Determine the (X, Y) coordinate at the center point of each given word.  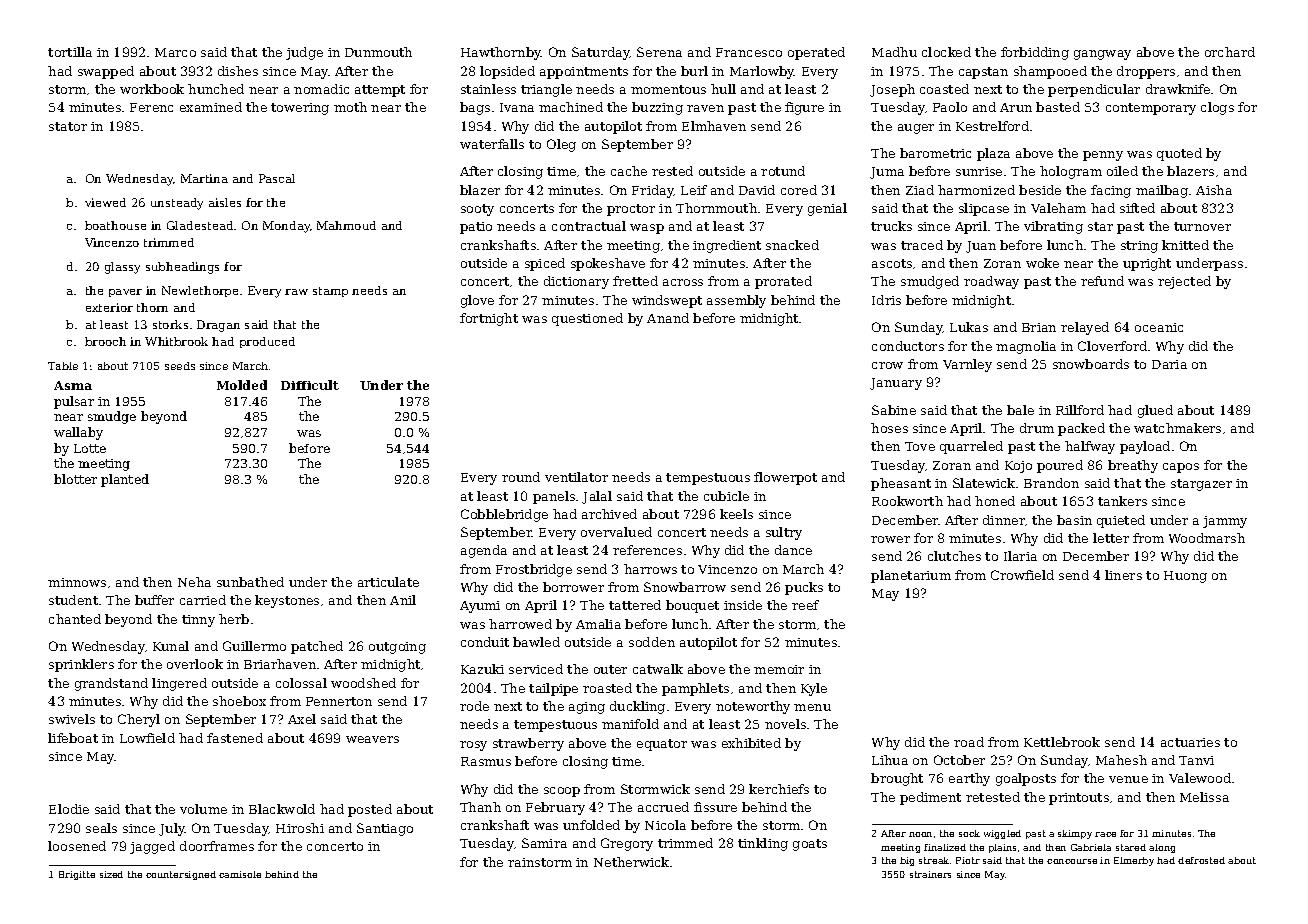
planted (125, 480)
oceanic (1159, 327)
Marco (175, 52)
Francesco (749, 52)
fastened (235, 738)
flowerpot (785, 478)
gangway (1102, 55)
